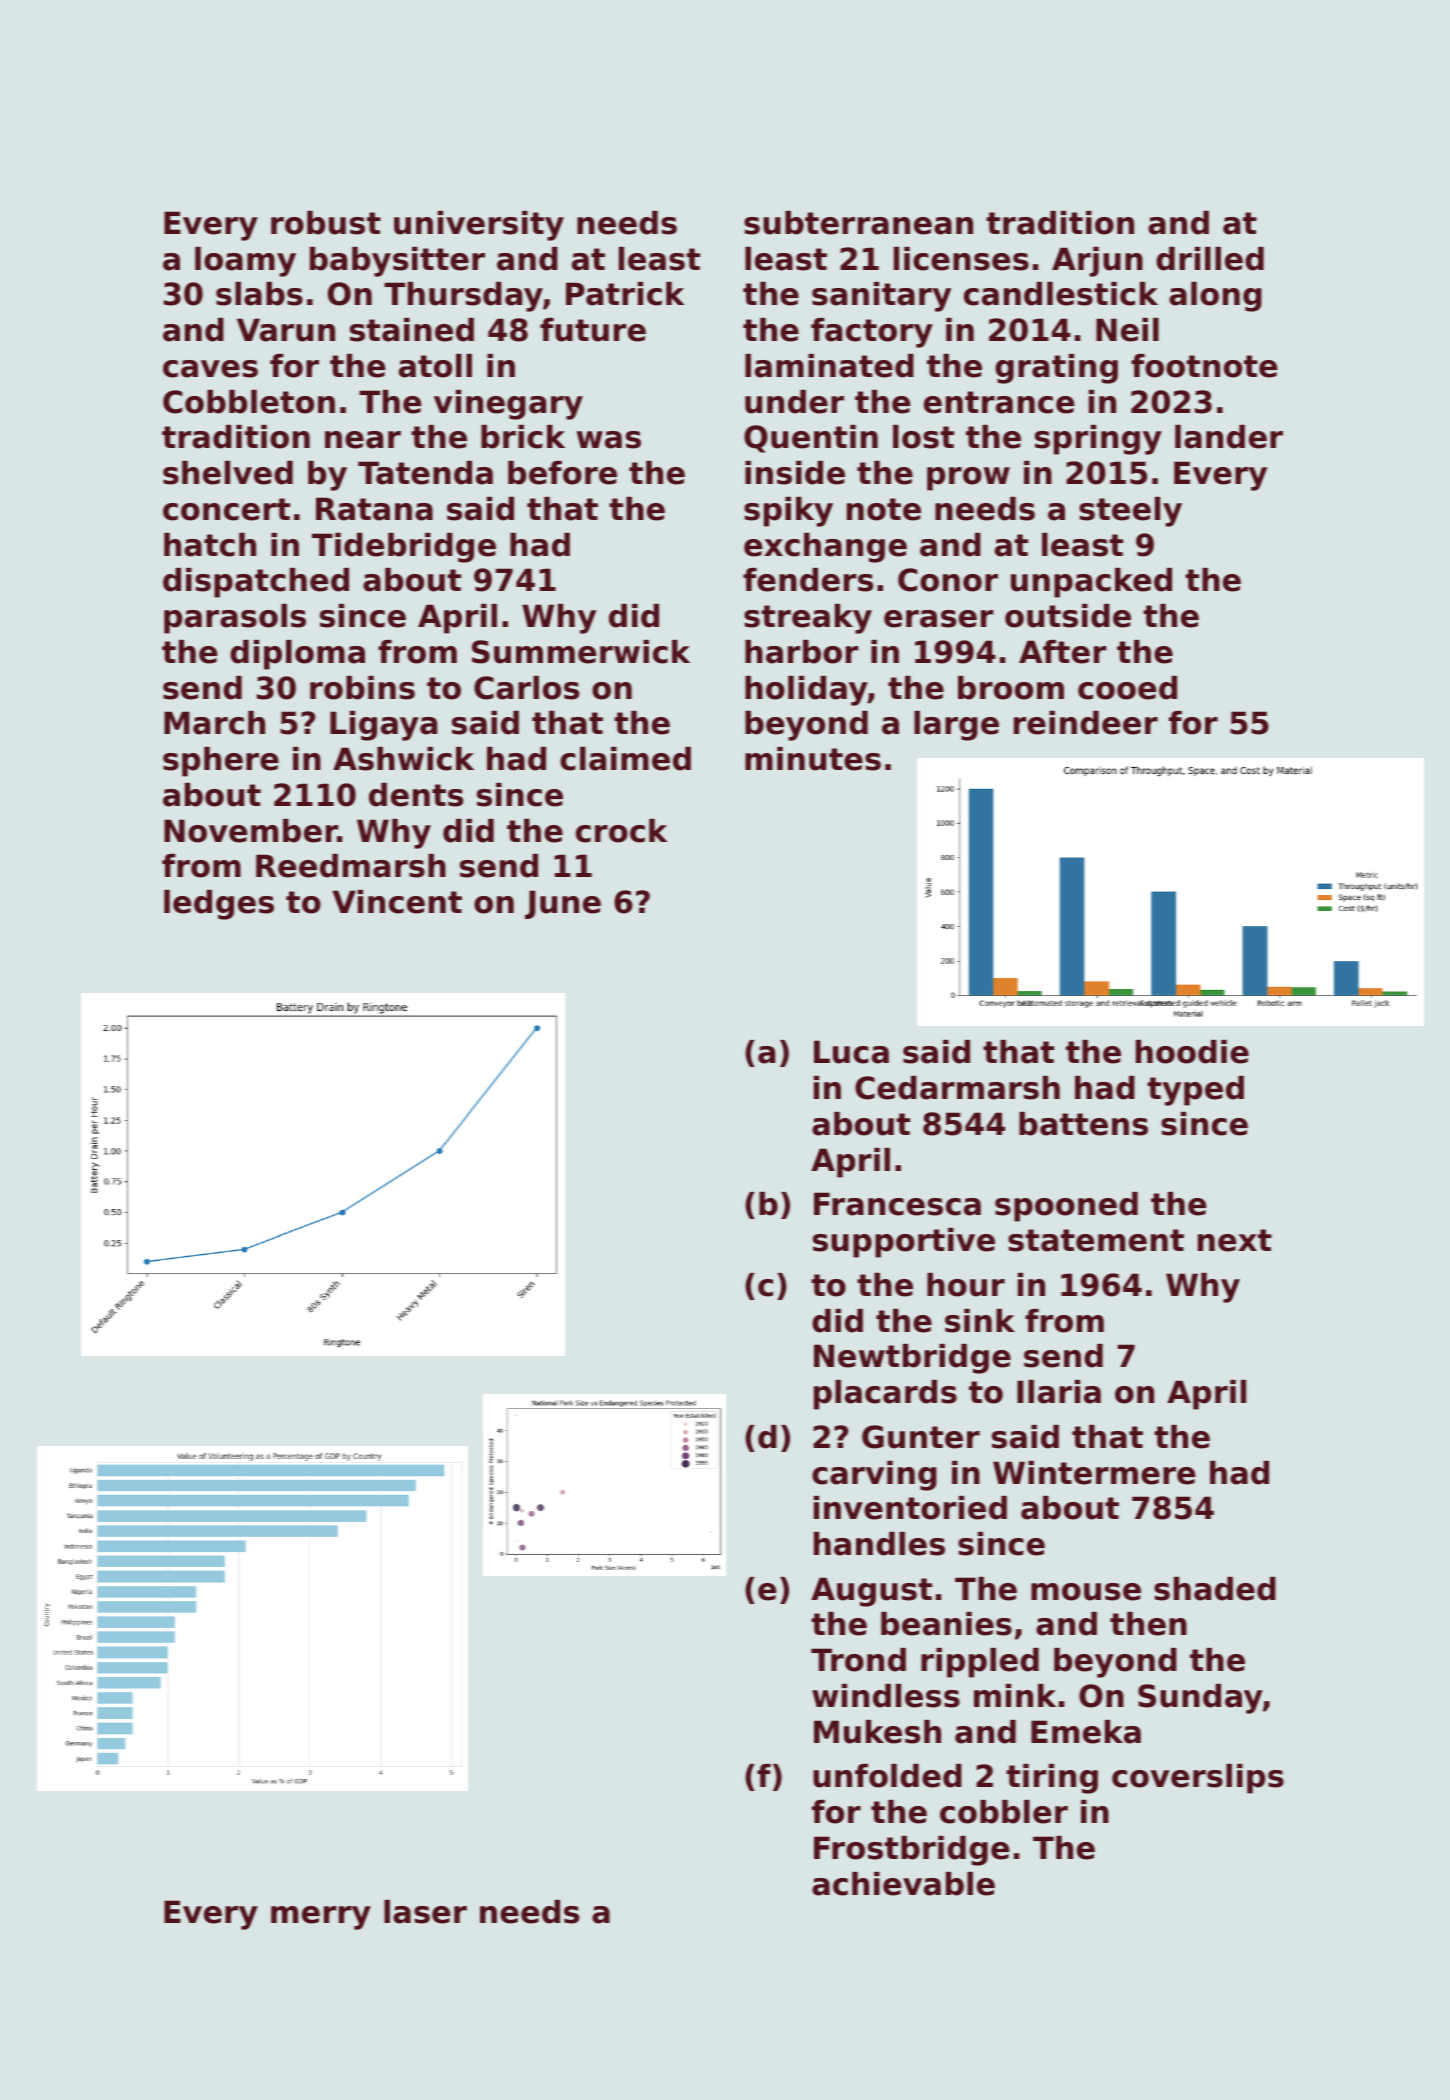 The image size is (1450, 2100). Describe the element at coordinates (235, 619) in the screenshot. I see `parasols` at that location.
